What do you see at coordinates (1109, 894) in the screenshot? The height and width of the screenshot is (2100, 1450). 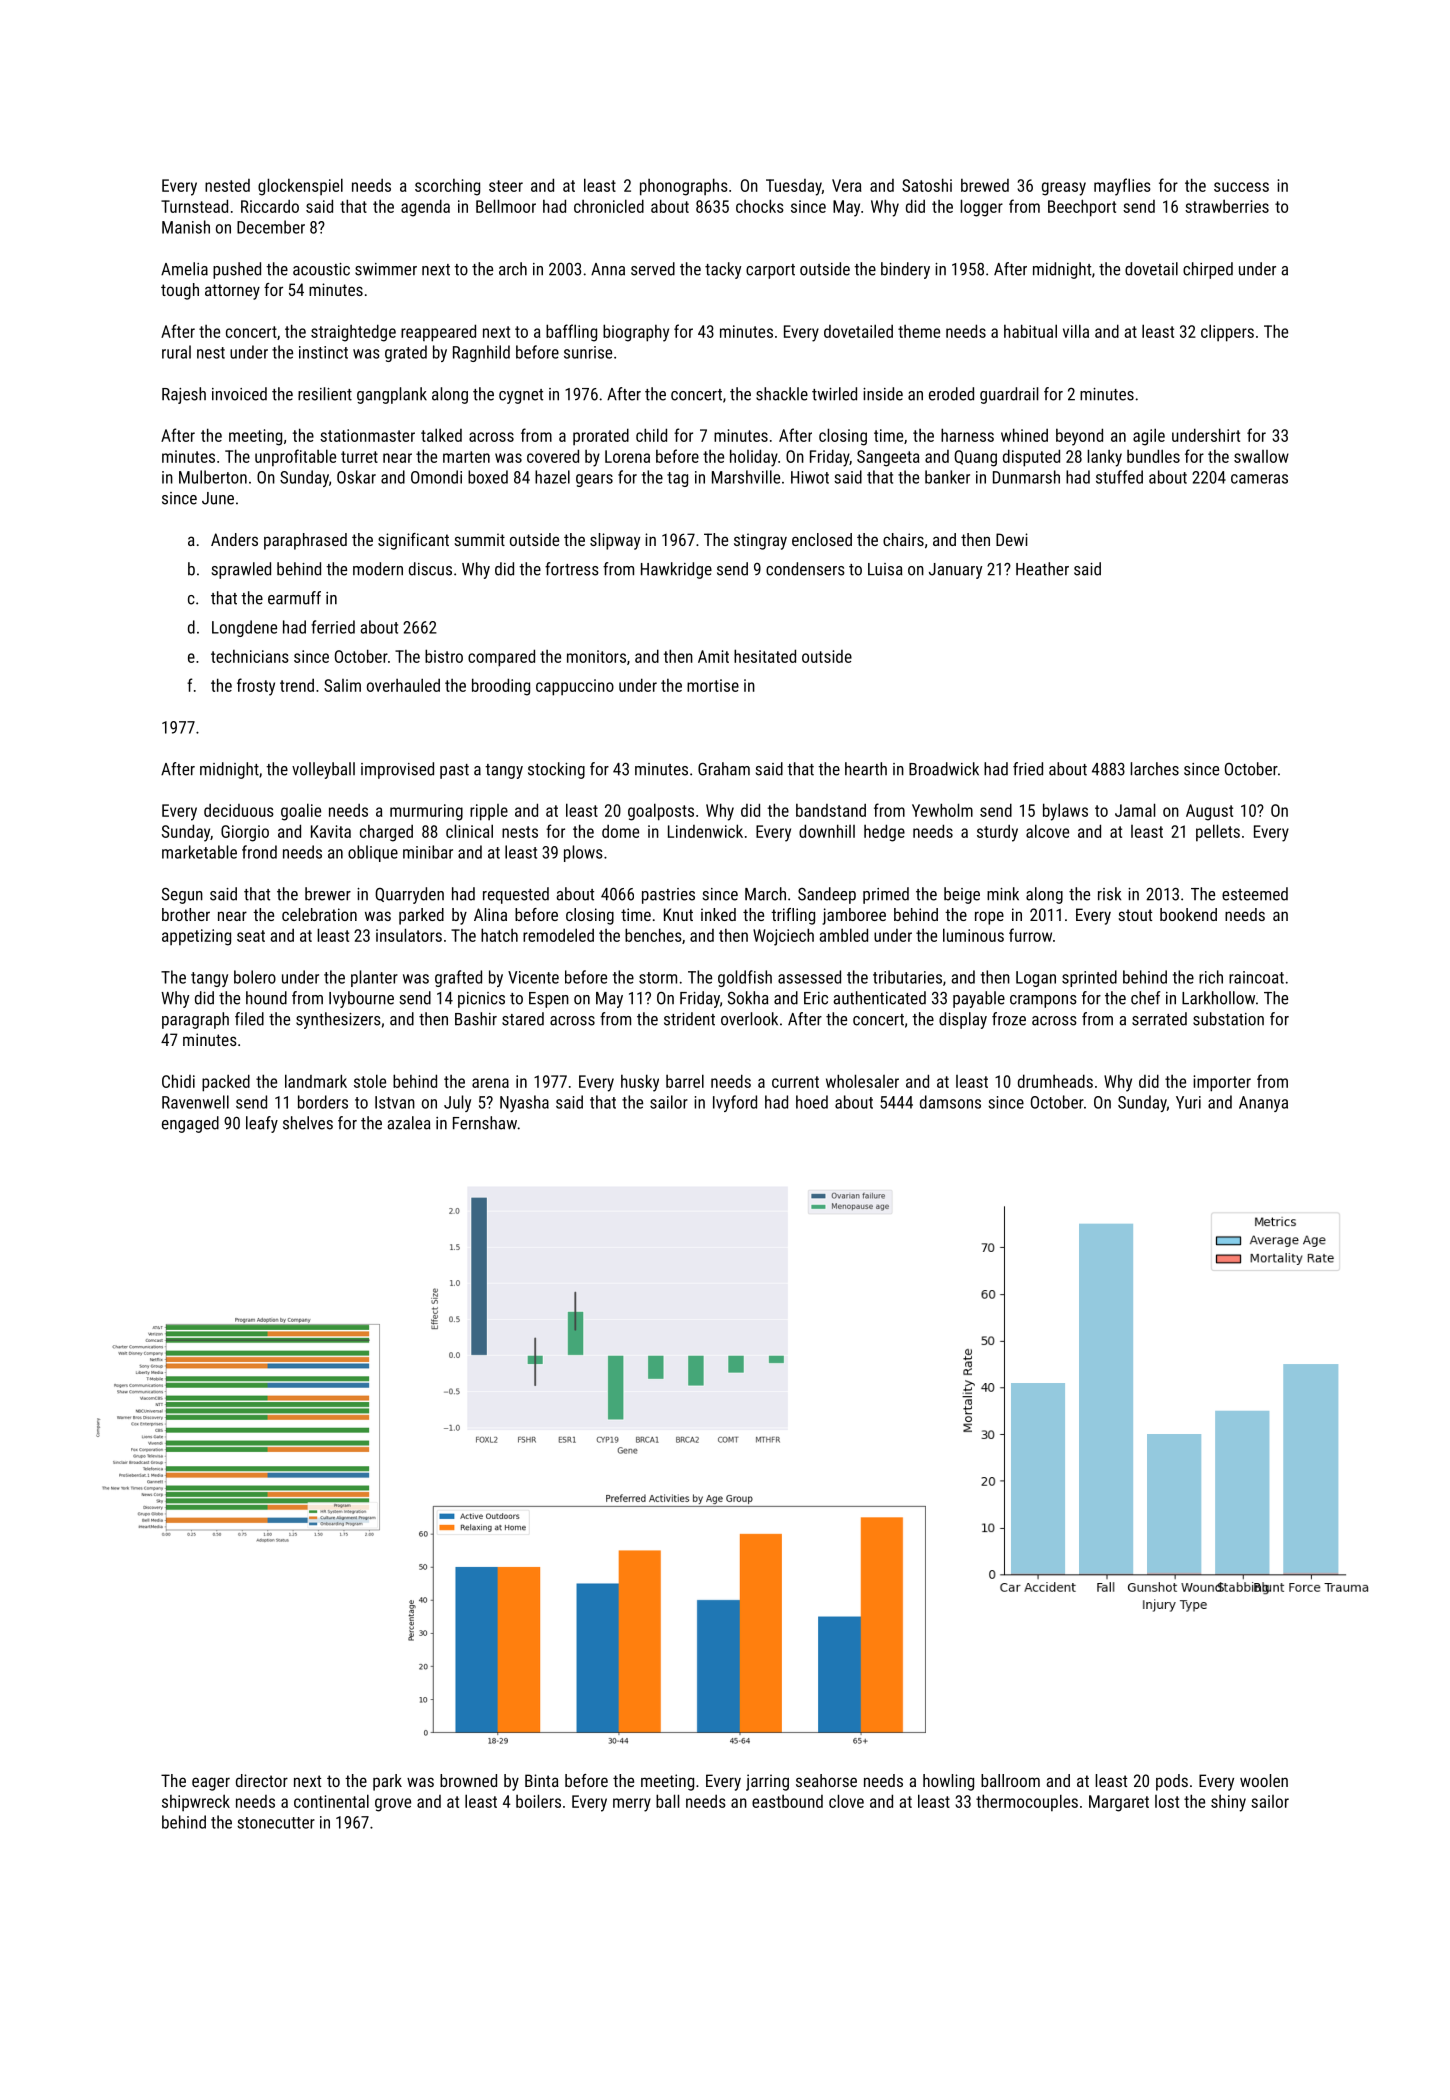 I see `risk` at bounding box center [1109, 894].
